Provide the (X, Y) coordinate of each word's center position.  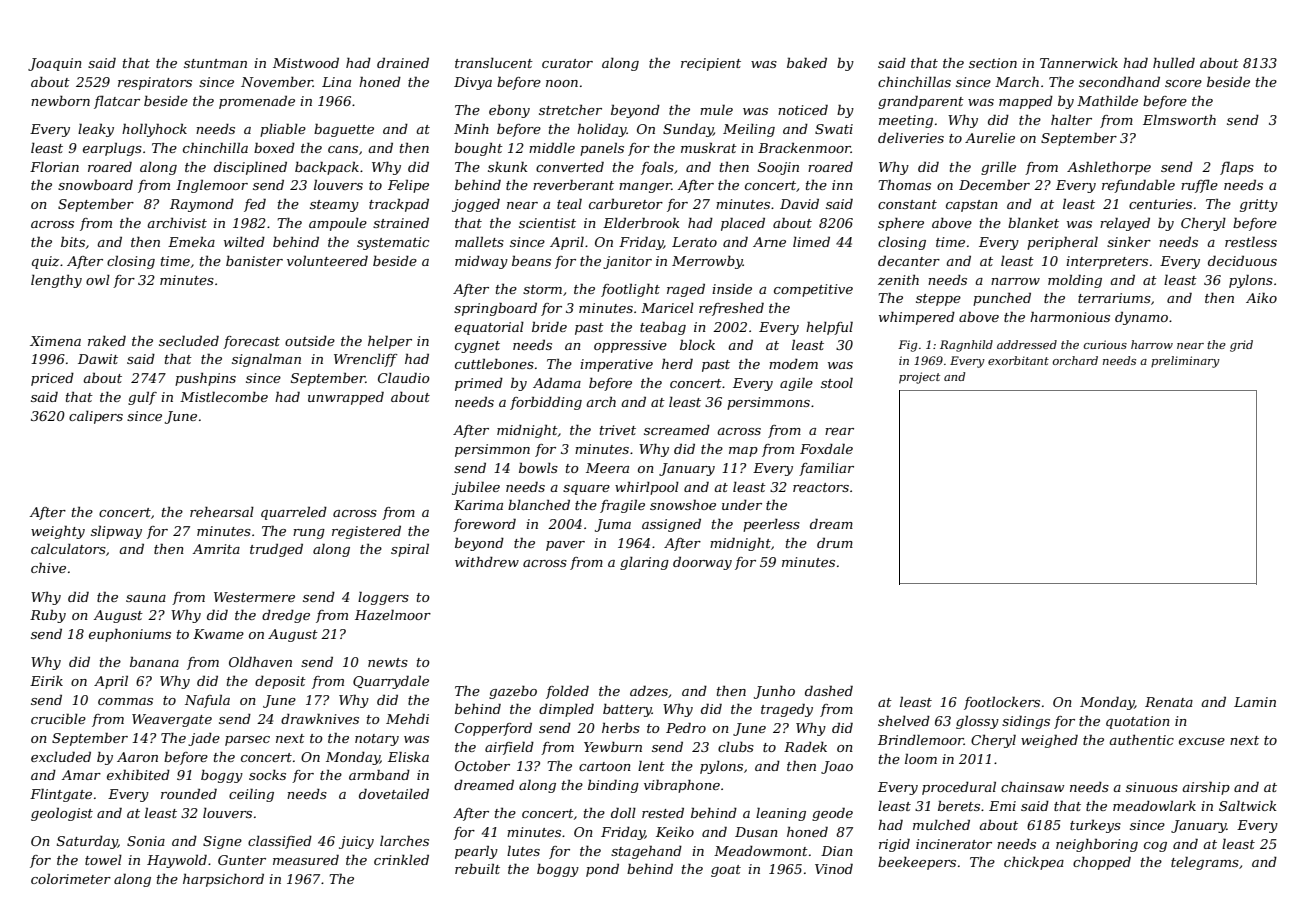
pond (602, 870)
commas (125, 701)
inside (732, 289)
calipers (96, 417)
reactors (821, 487)
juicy (356, 842)
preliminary (1185, 362)
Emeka (191, 242)
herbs (621, 728)
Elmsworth (1179, 120)
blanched (539, 505)
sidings (1026, 722)
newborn (60, 101)
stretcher (570, 110)
